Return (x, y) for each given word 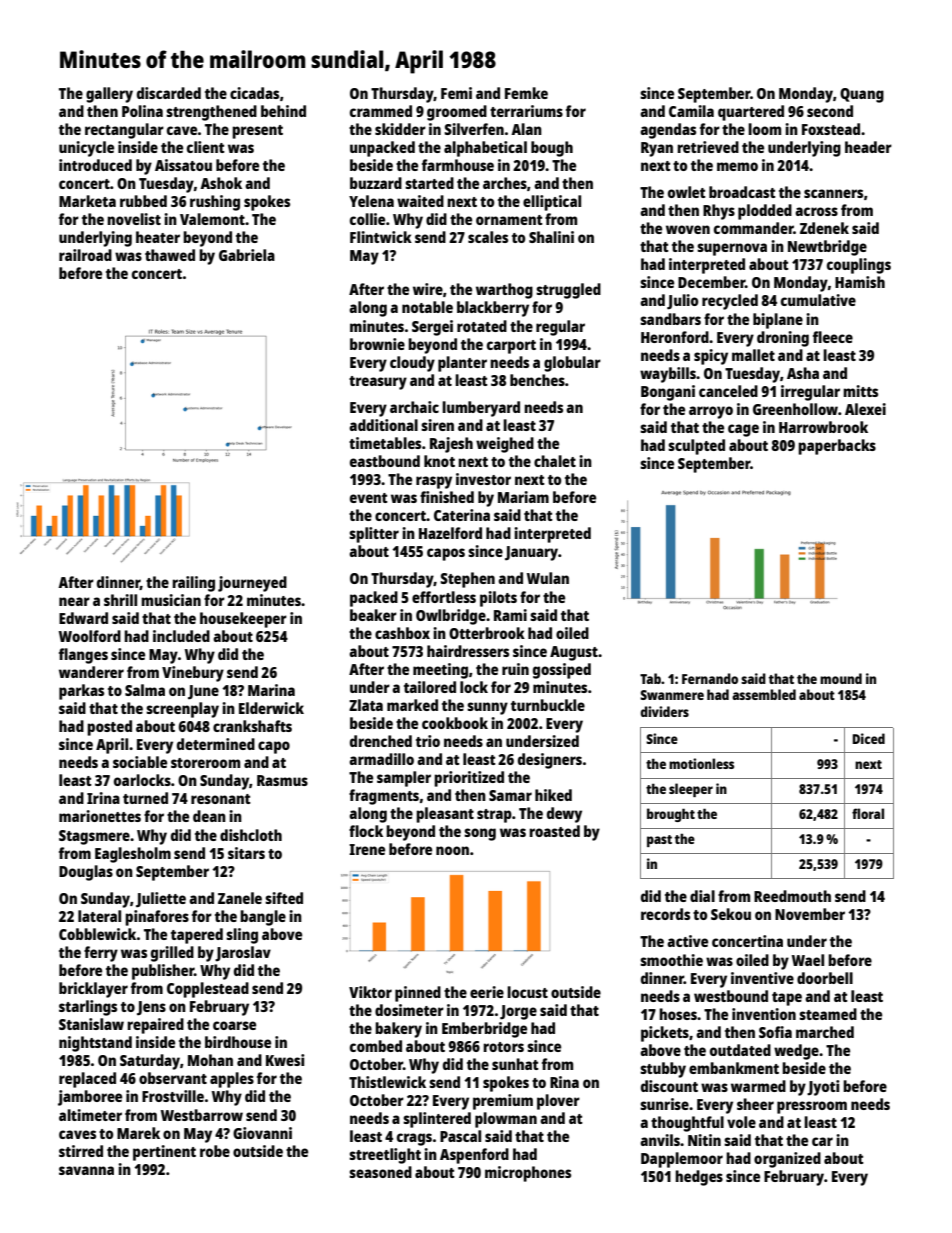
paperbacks (837, 447)
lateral (99, 916)
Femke (526, 93)
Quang (862, 95)
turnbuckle (548, 705)
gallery (109, 95)
